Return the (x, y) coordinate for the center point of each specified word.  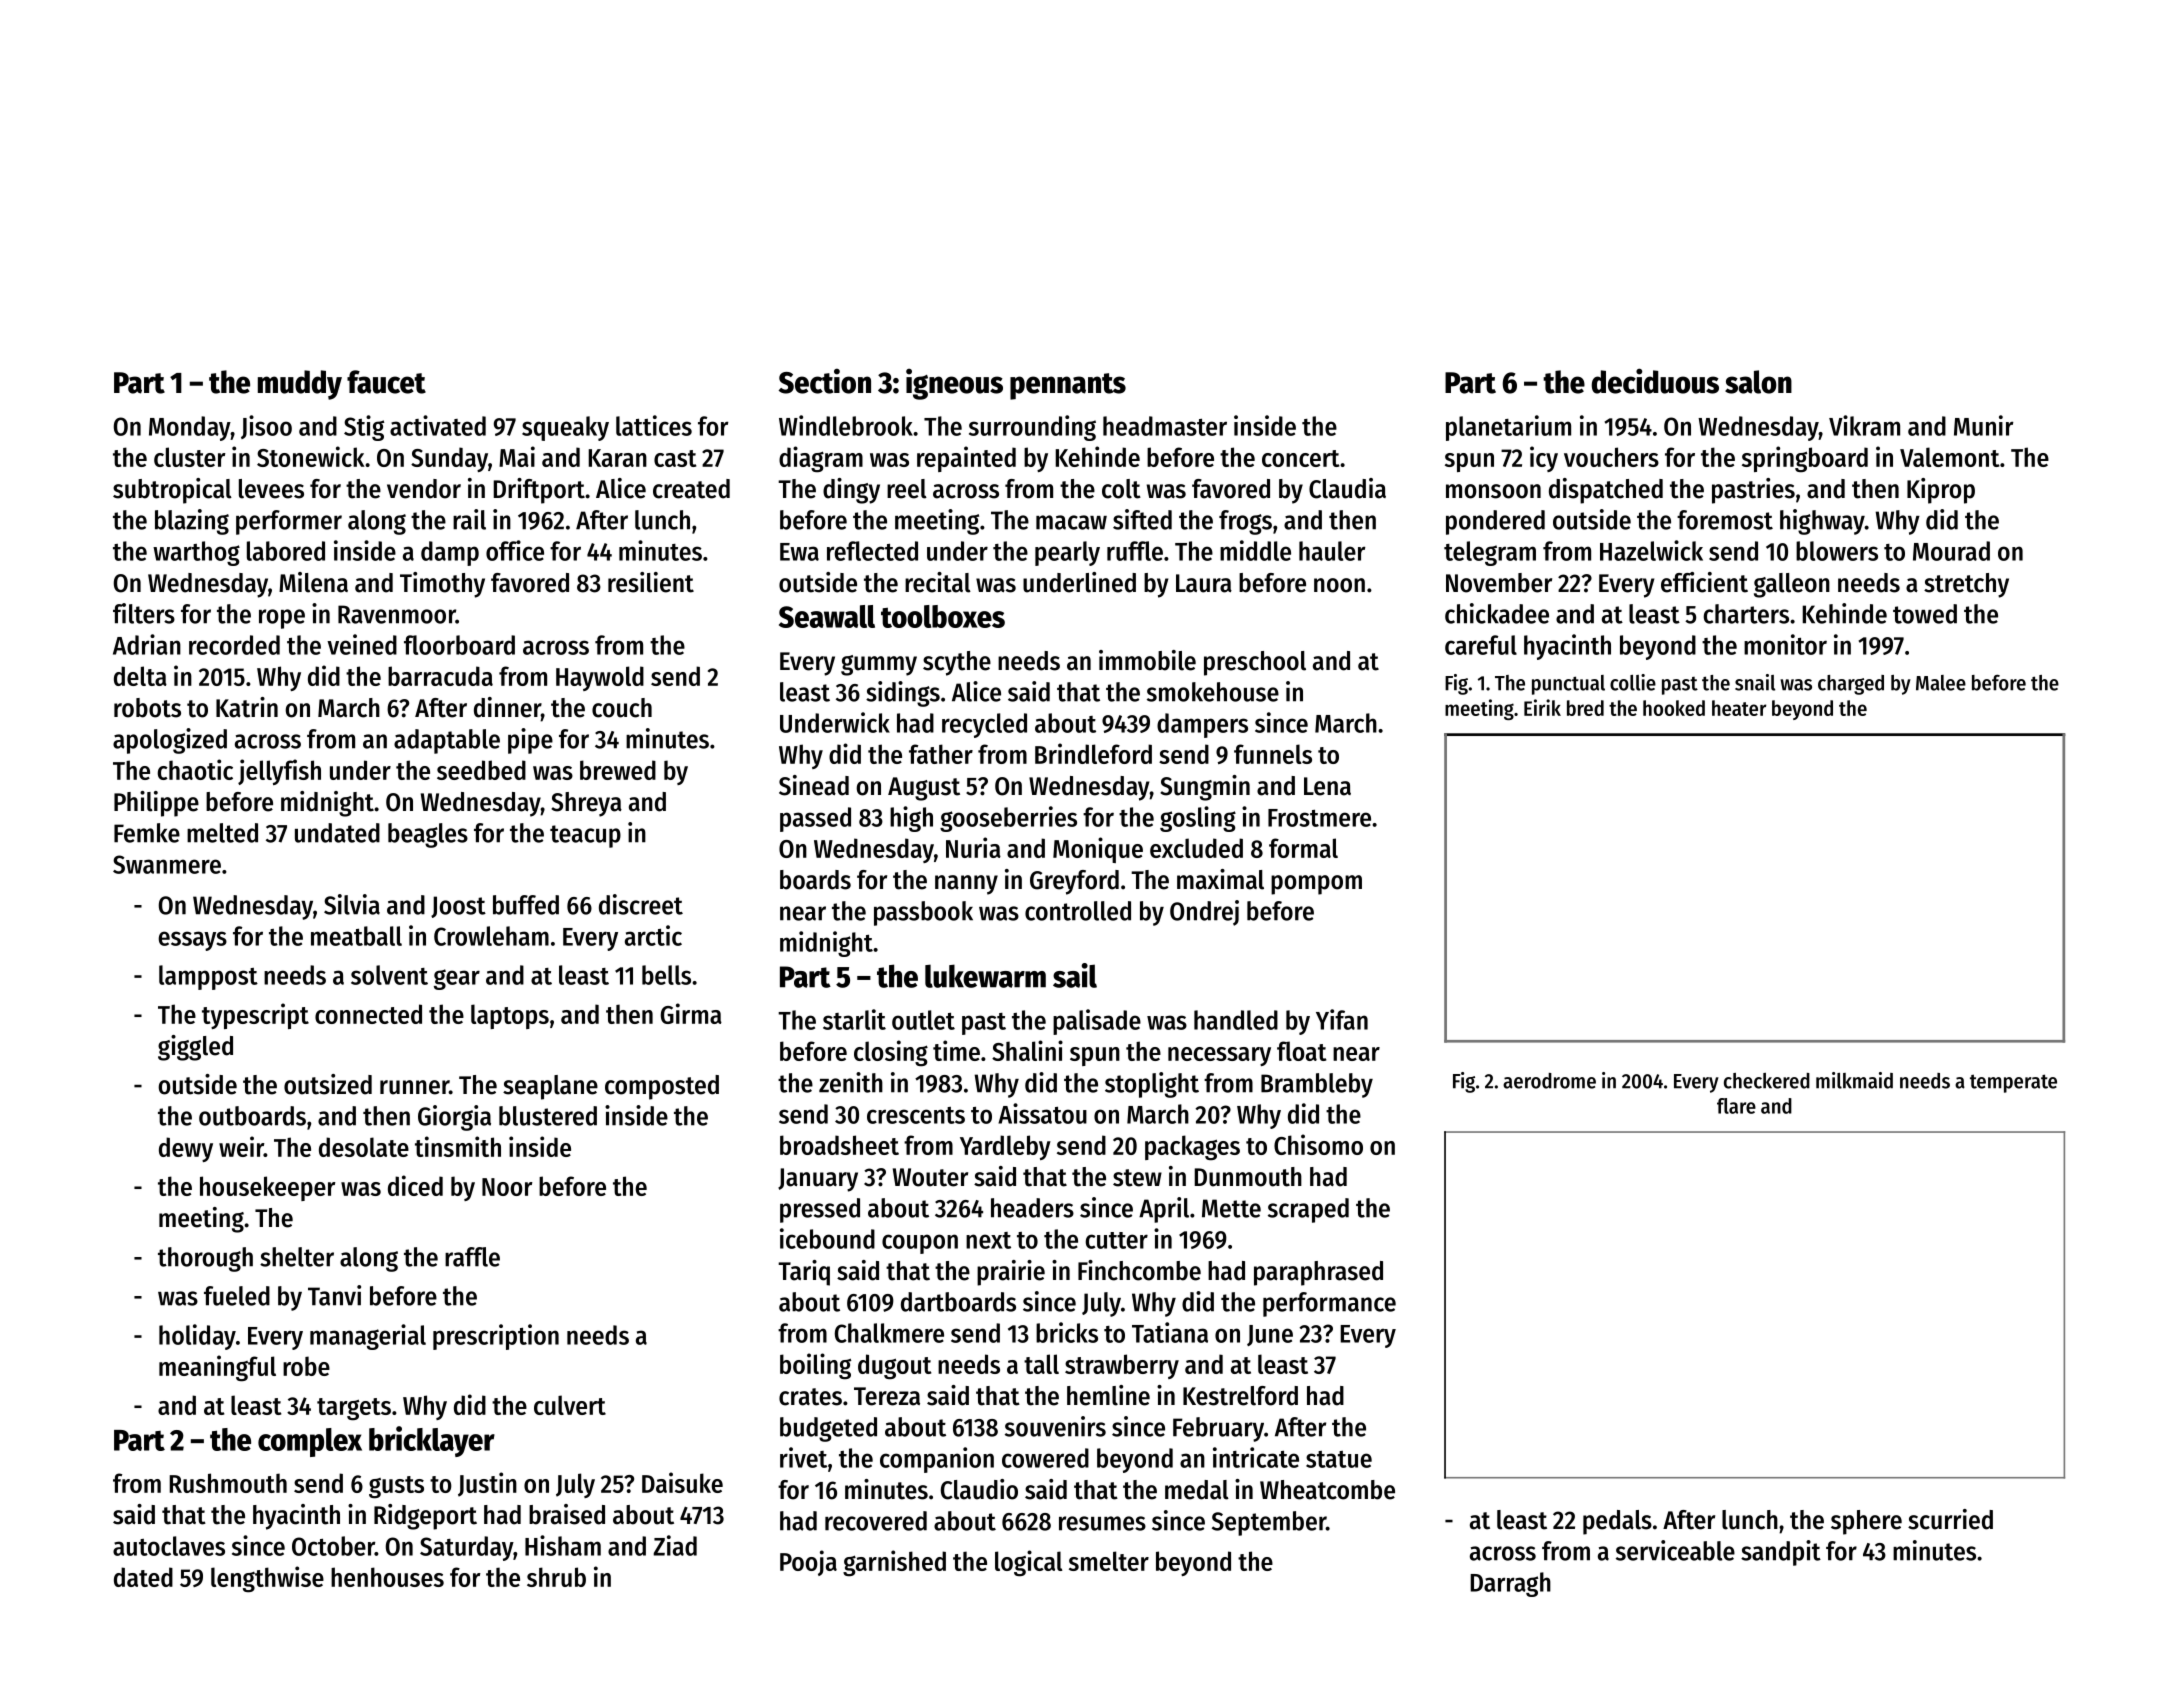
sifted (1142, 519)
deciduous (1655, 381)
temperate (2013, 1083)
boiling (815, 1366)
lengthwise (267, 1579)
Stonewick (311, 456)
